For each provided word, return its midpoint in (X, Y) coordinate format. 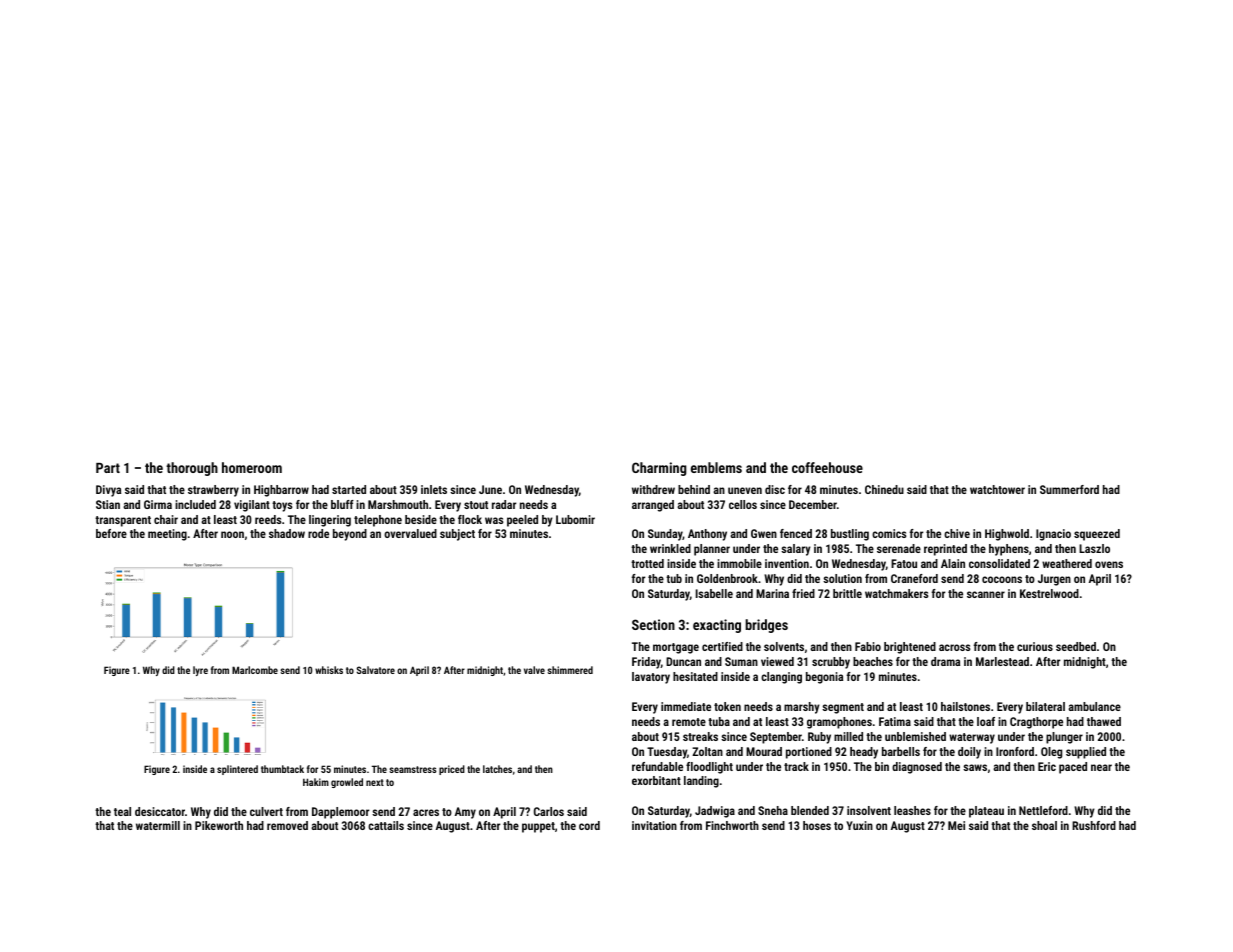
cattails (386, 825)
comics (889, 533)
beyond (350, 535)
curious (1035, 646)
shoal (1044, 825)
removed (287, 825)
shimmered (570, 670)
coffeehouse (827, 467)
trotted (647, 563)
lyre (200, 671)
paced (1073, 768)
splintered (237, 770)
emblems (716, 467)
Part (108, 468)
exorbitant (656, 780)
